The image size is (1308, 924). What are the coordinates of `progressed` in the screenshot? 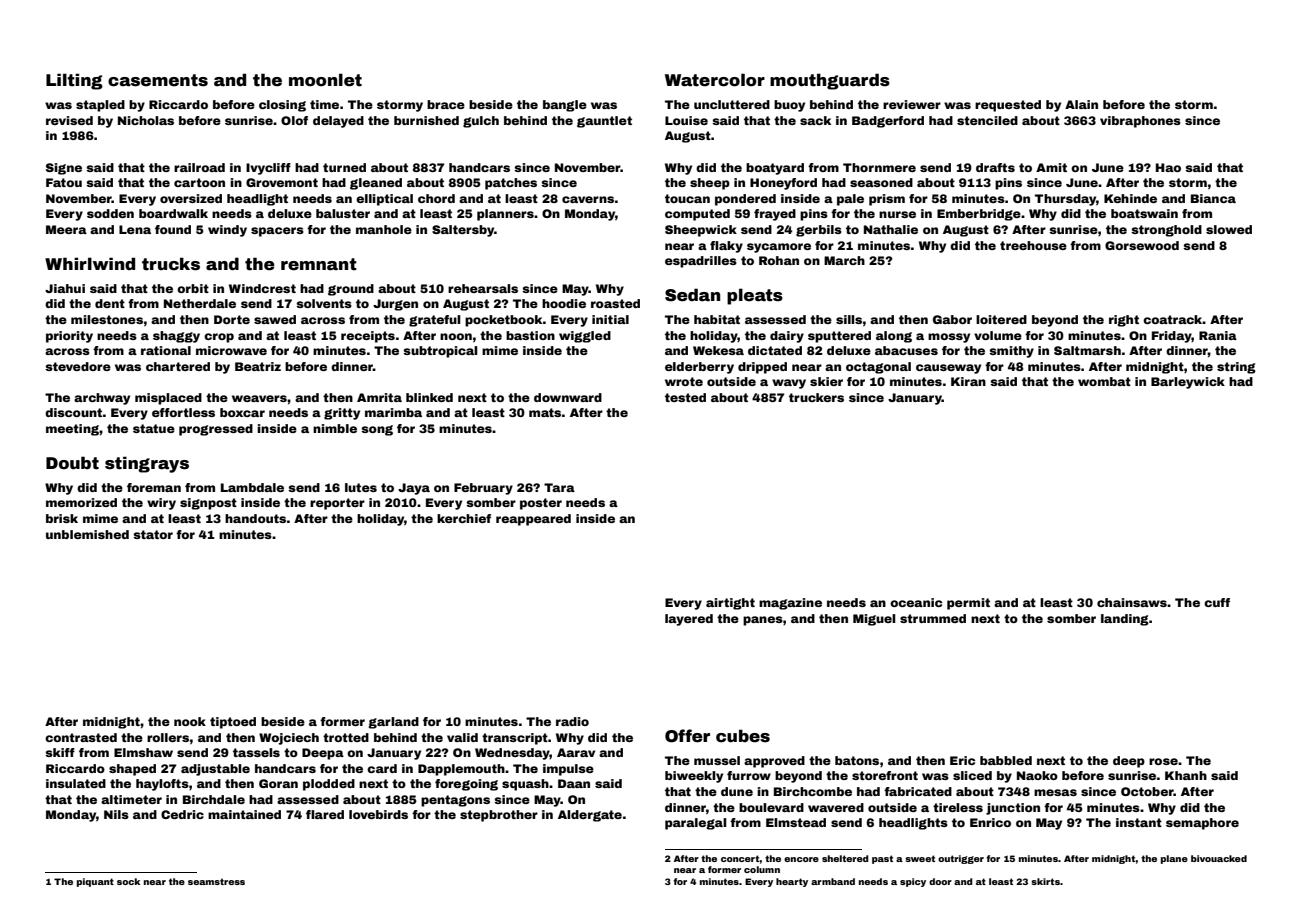 It's located at (216, 430).
